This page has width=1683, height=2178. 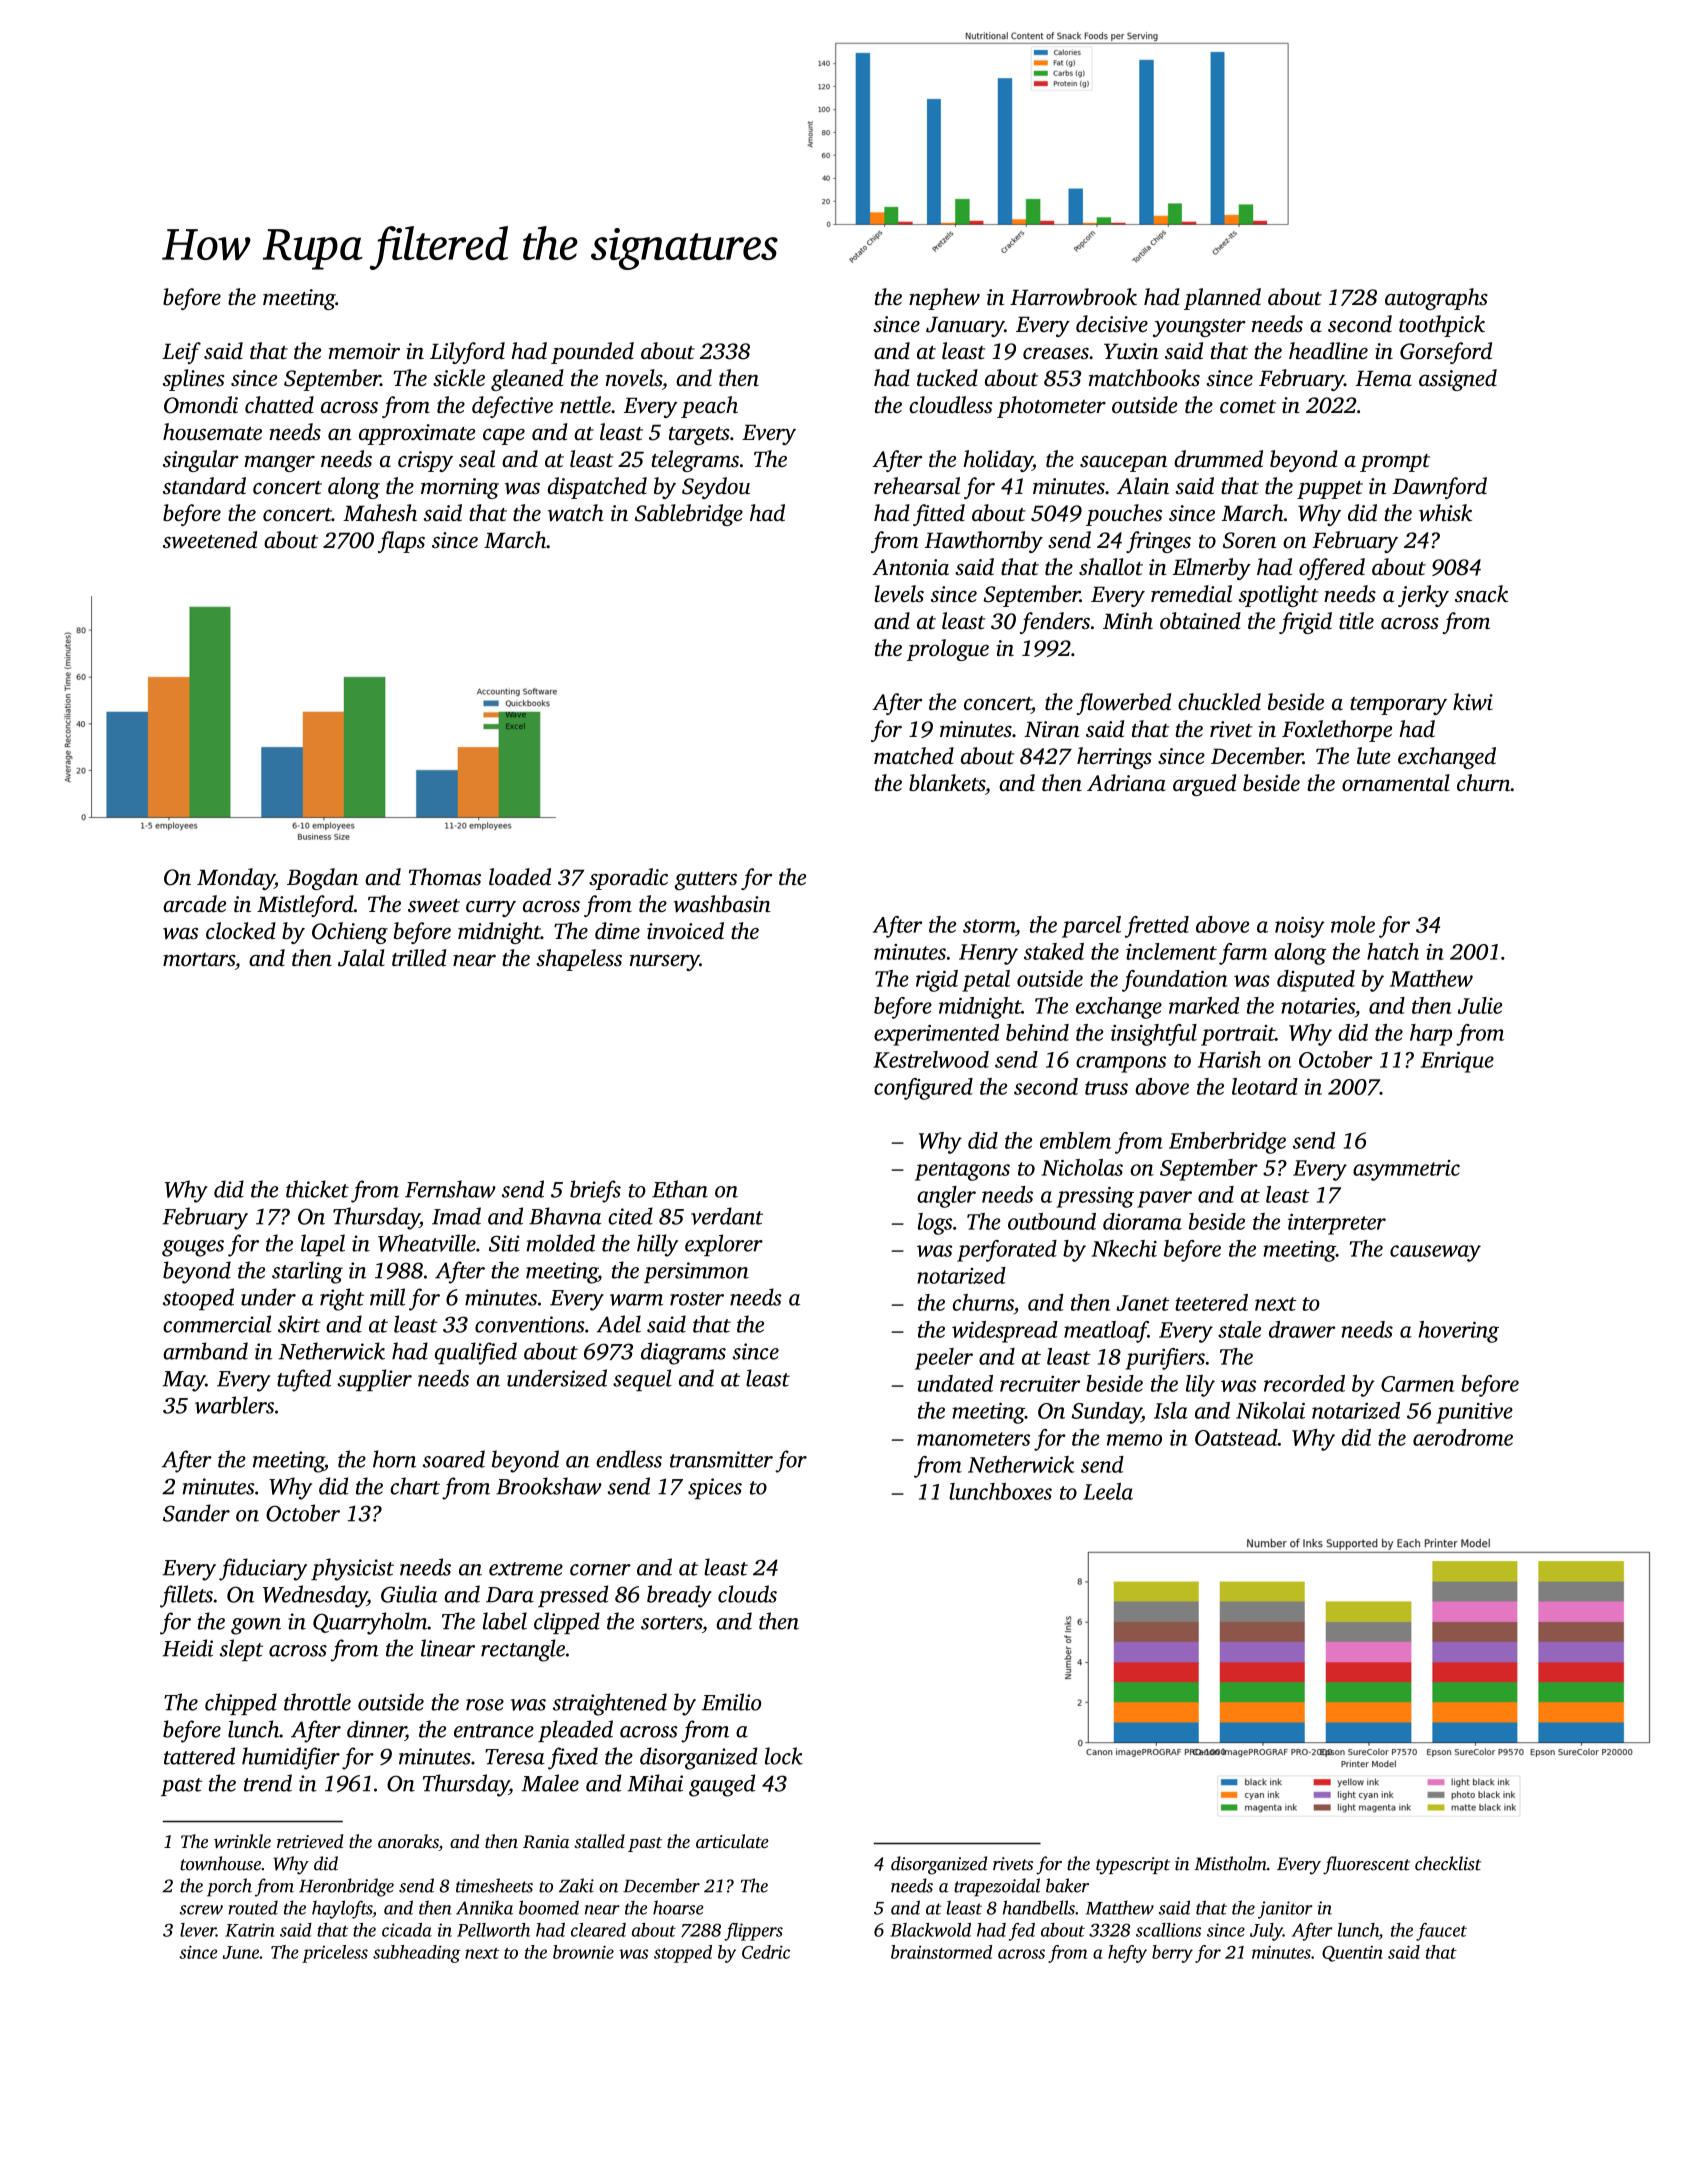 What do you see at coordinates (417, 434) in the page?
I see `approximate` at bounding box center [417, 434].
